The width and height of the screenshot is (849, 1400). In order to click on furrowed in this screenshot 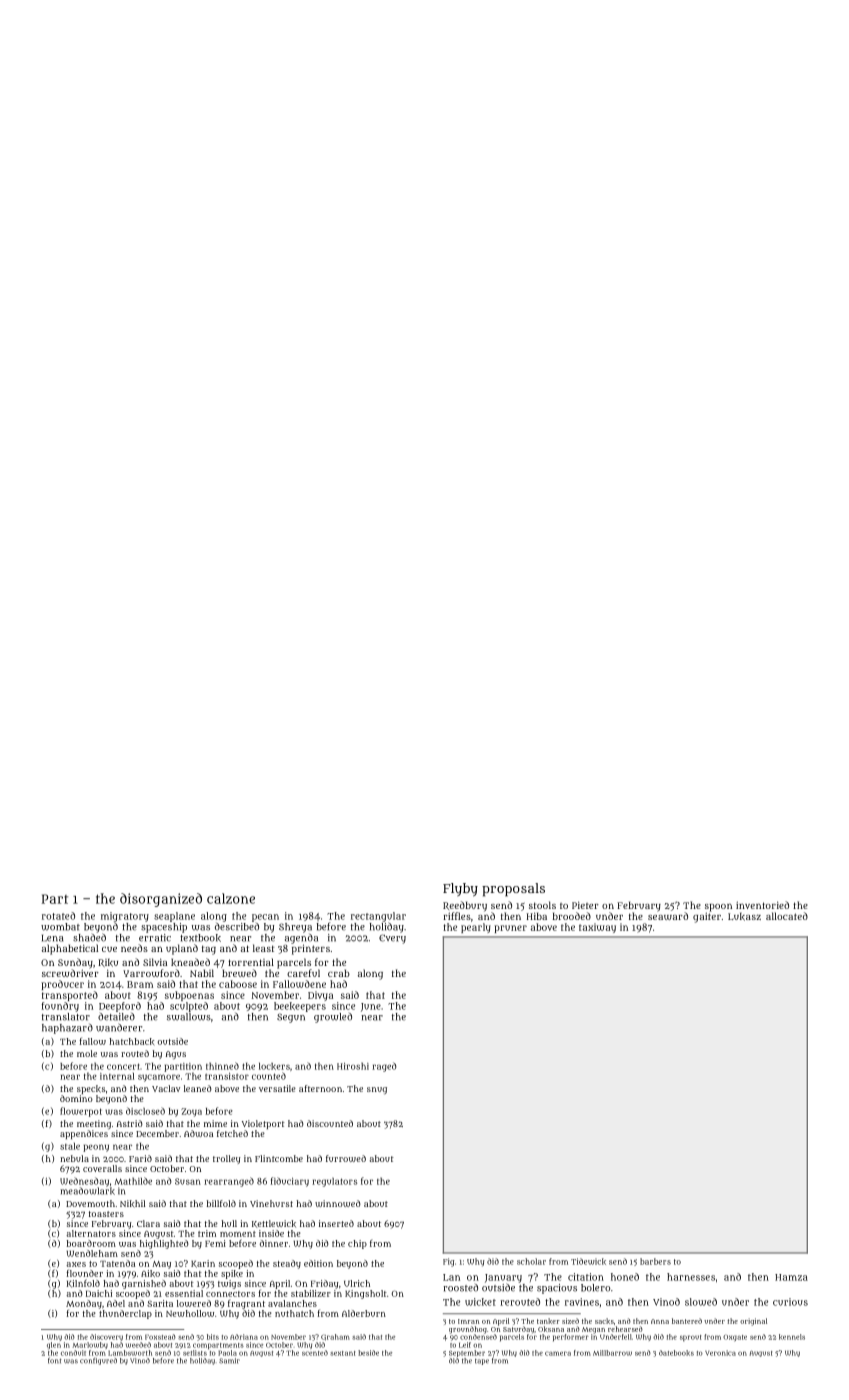, I will do `click(346, 1158)`.
